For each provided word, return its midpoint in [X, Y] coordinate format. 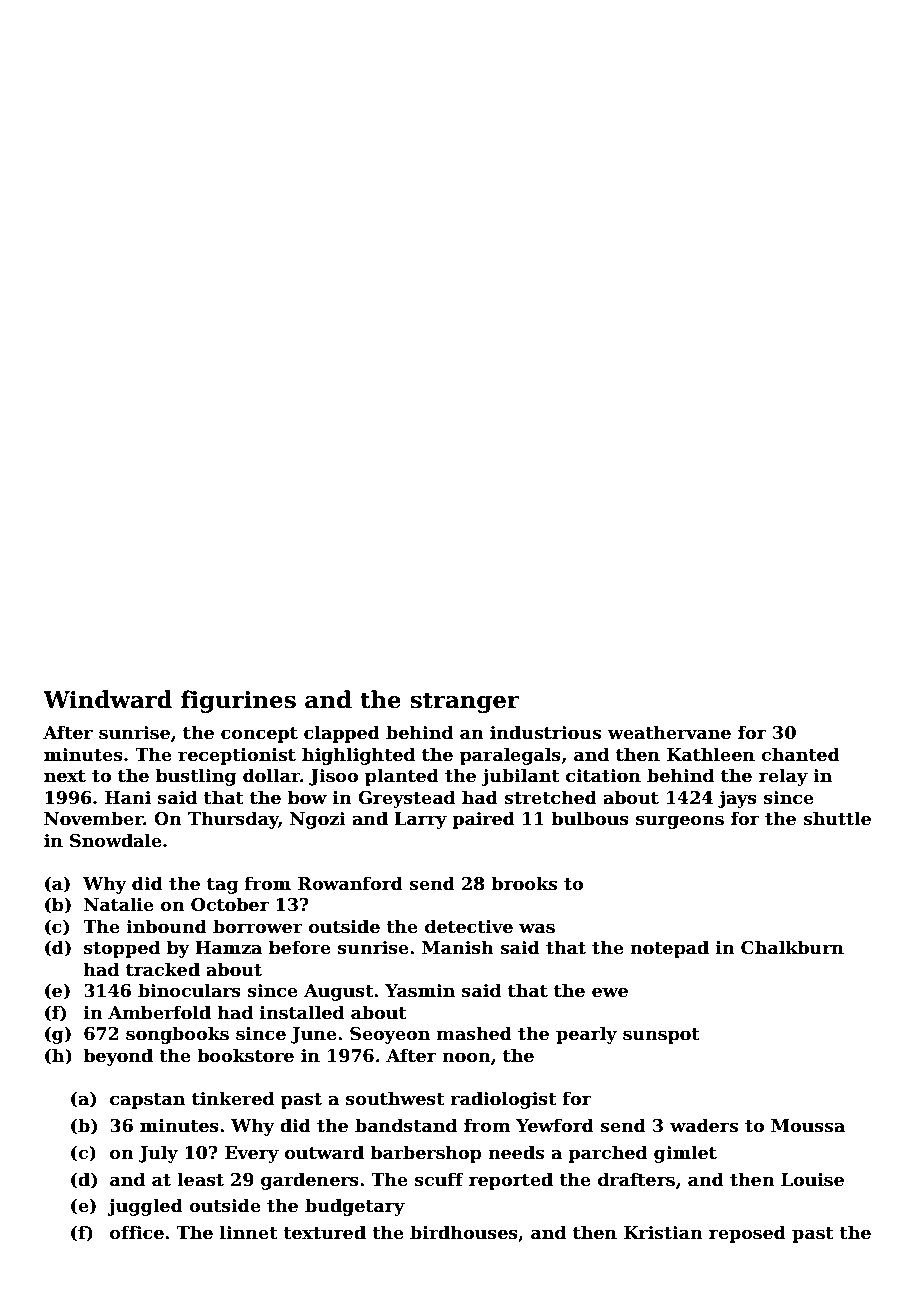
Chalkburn [792, 947]
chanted [800, 754]
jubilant [520, 777]
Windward [107, 699]
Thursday [233, 820]
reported [511, 1181]
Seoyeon [390, 1035]
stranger [465, 702]
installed [302, 1012]
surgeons [680, 822]
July [158, 1154]
